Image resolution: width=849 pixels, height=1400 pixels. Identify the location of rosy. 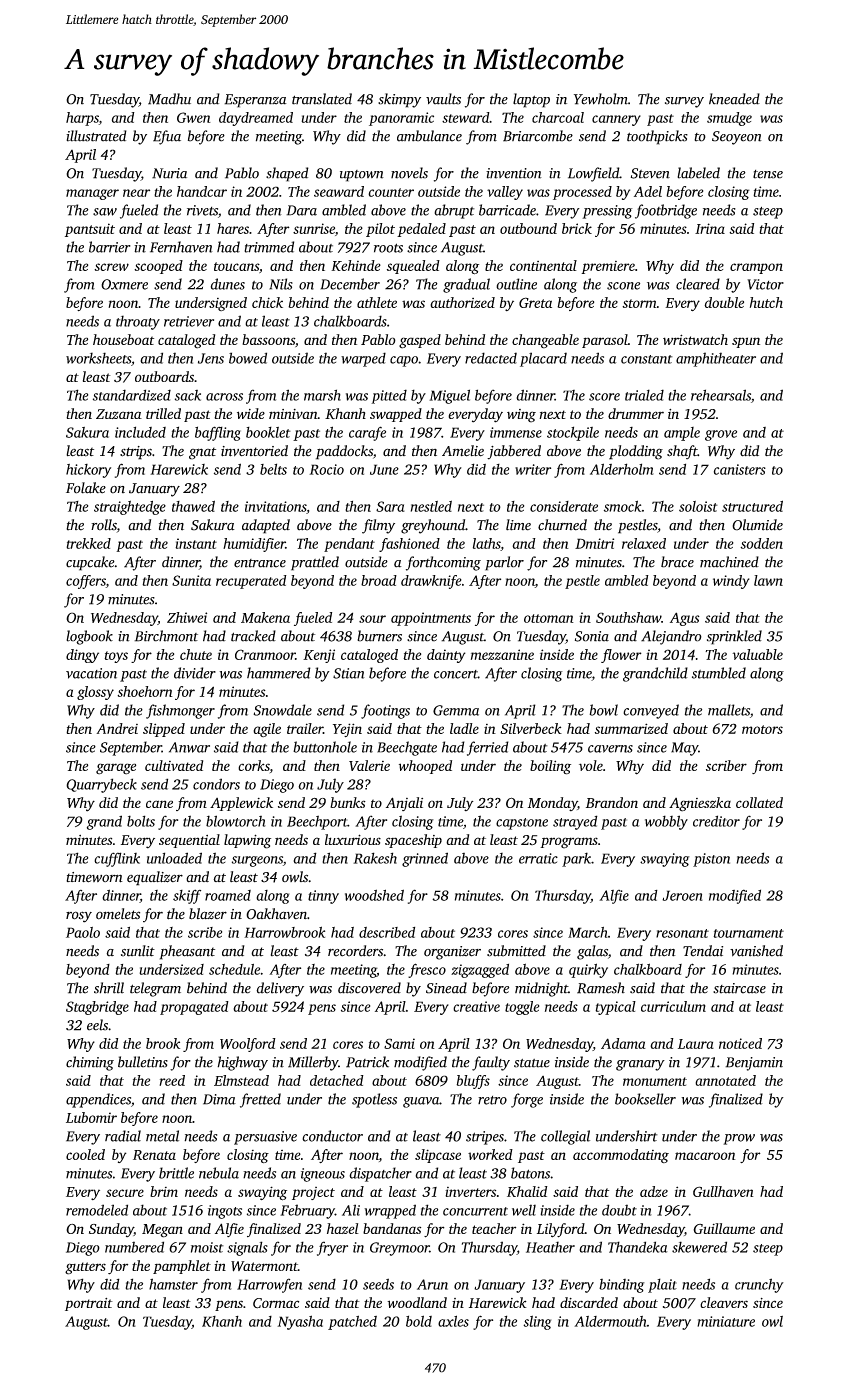
(79, 917).
